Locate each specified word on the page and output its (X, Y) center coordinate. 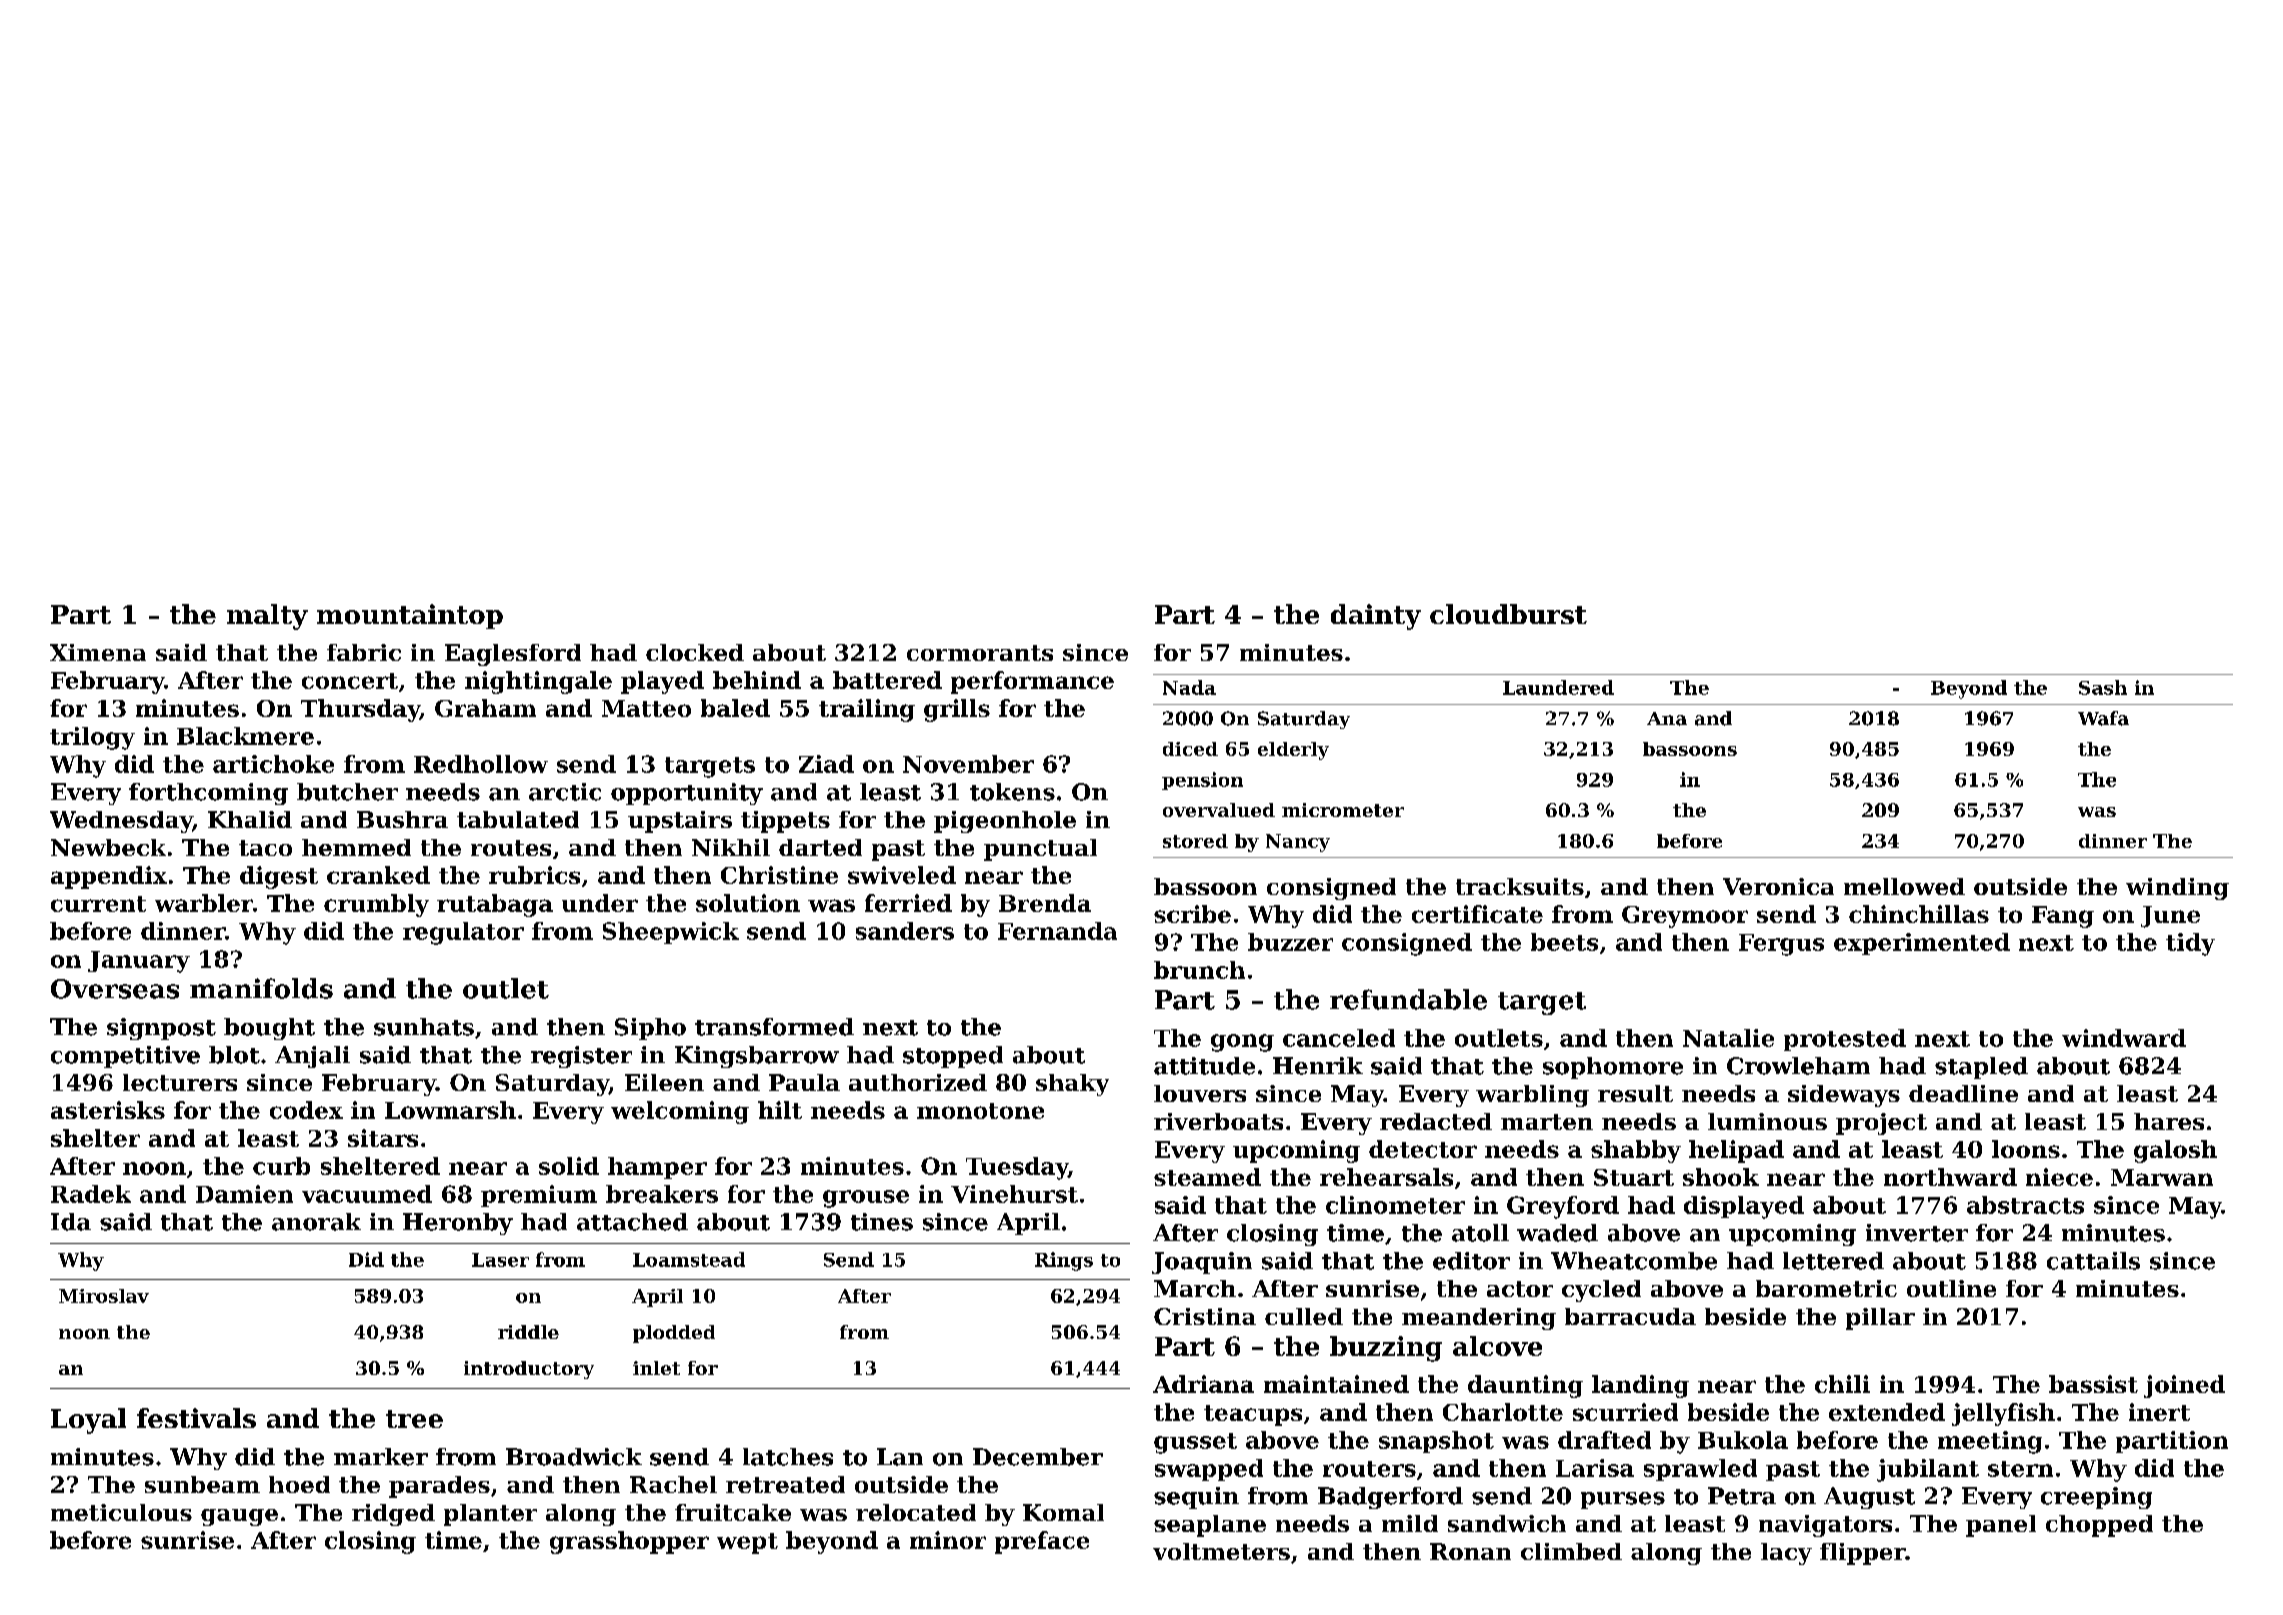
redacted (1436, 1121)
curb (281, 1166)
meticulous (121, 1512)
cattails (2093, 1261)
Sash (2103, 687)
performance (1032, 682)
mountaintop (410, 616)
